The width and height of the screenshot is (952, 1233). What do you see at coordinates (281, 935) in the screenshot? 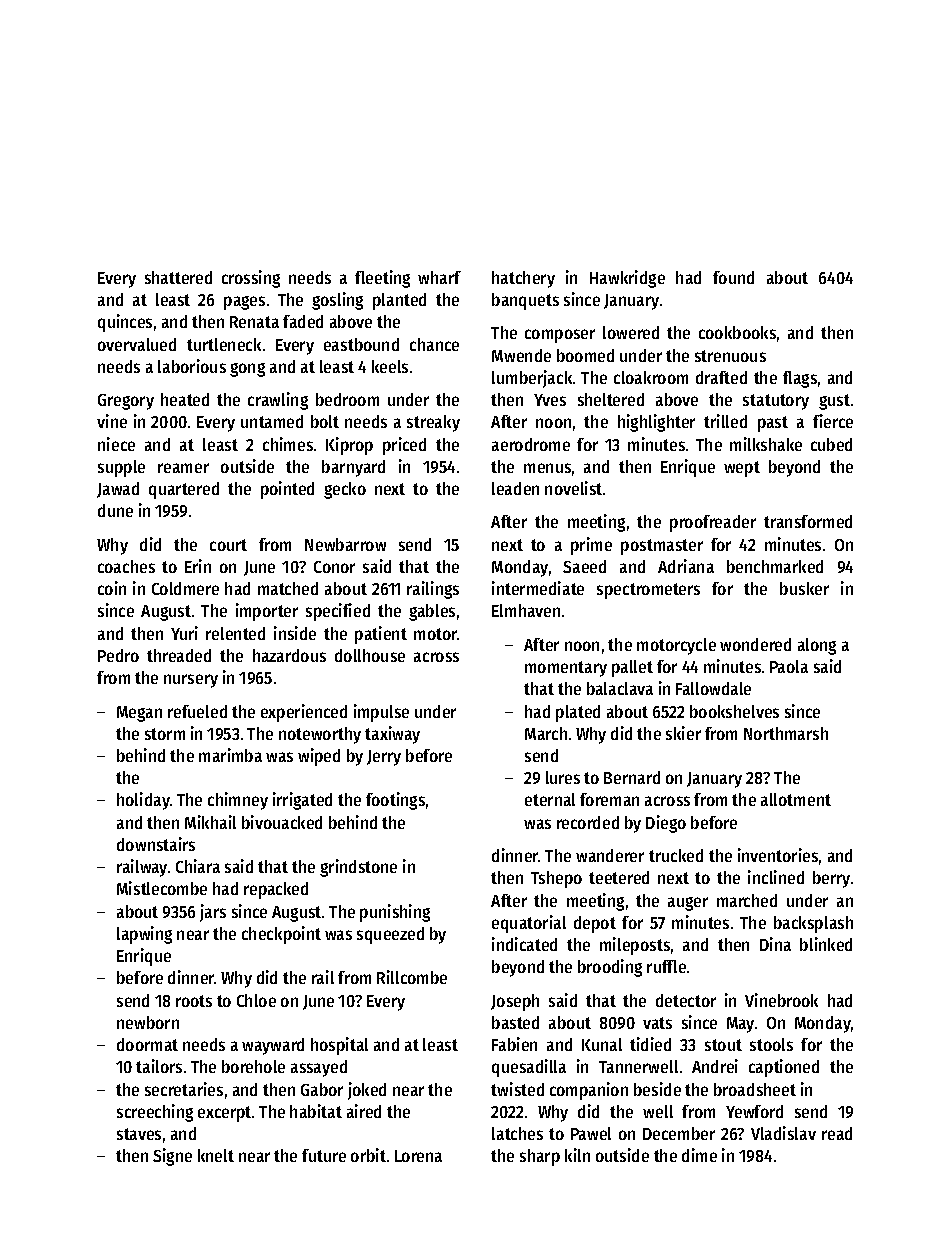
I see `checkpoint` at bounding box center [281, 935].
